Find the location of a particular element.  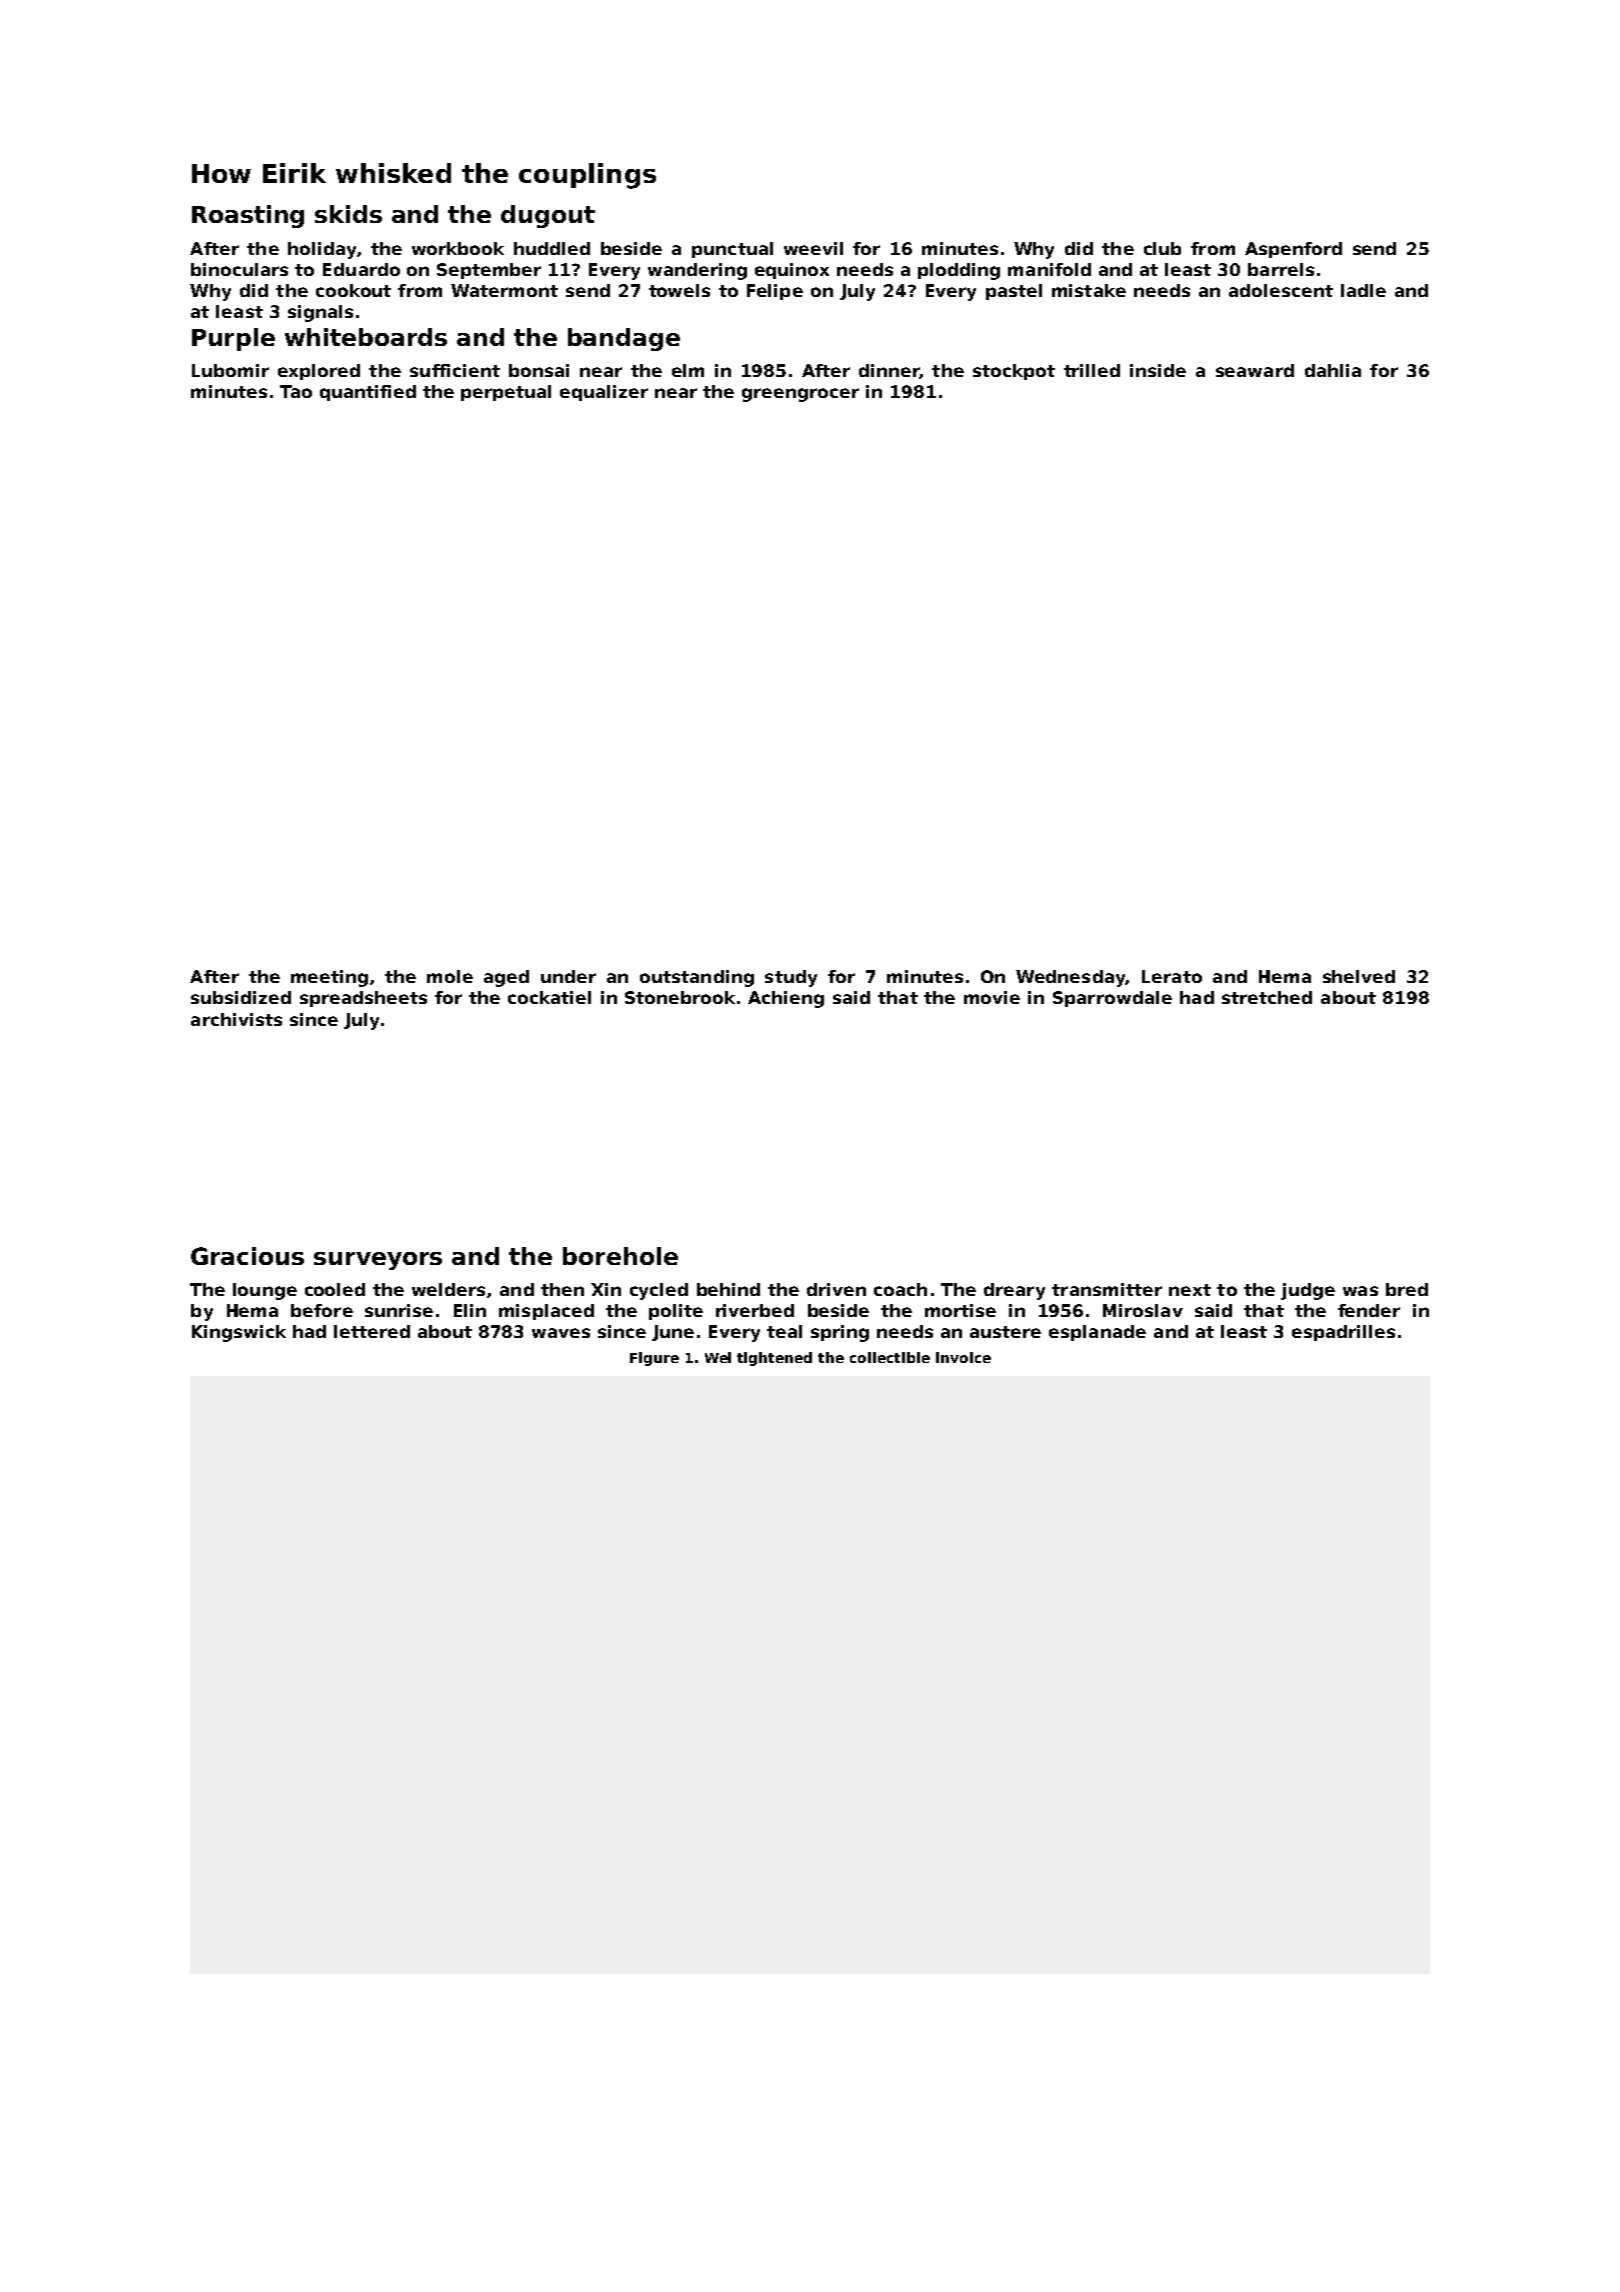

ladle is located at coordinates (1363, 290).
